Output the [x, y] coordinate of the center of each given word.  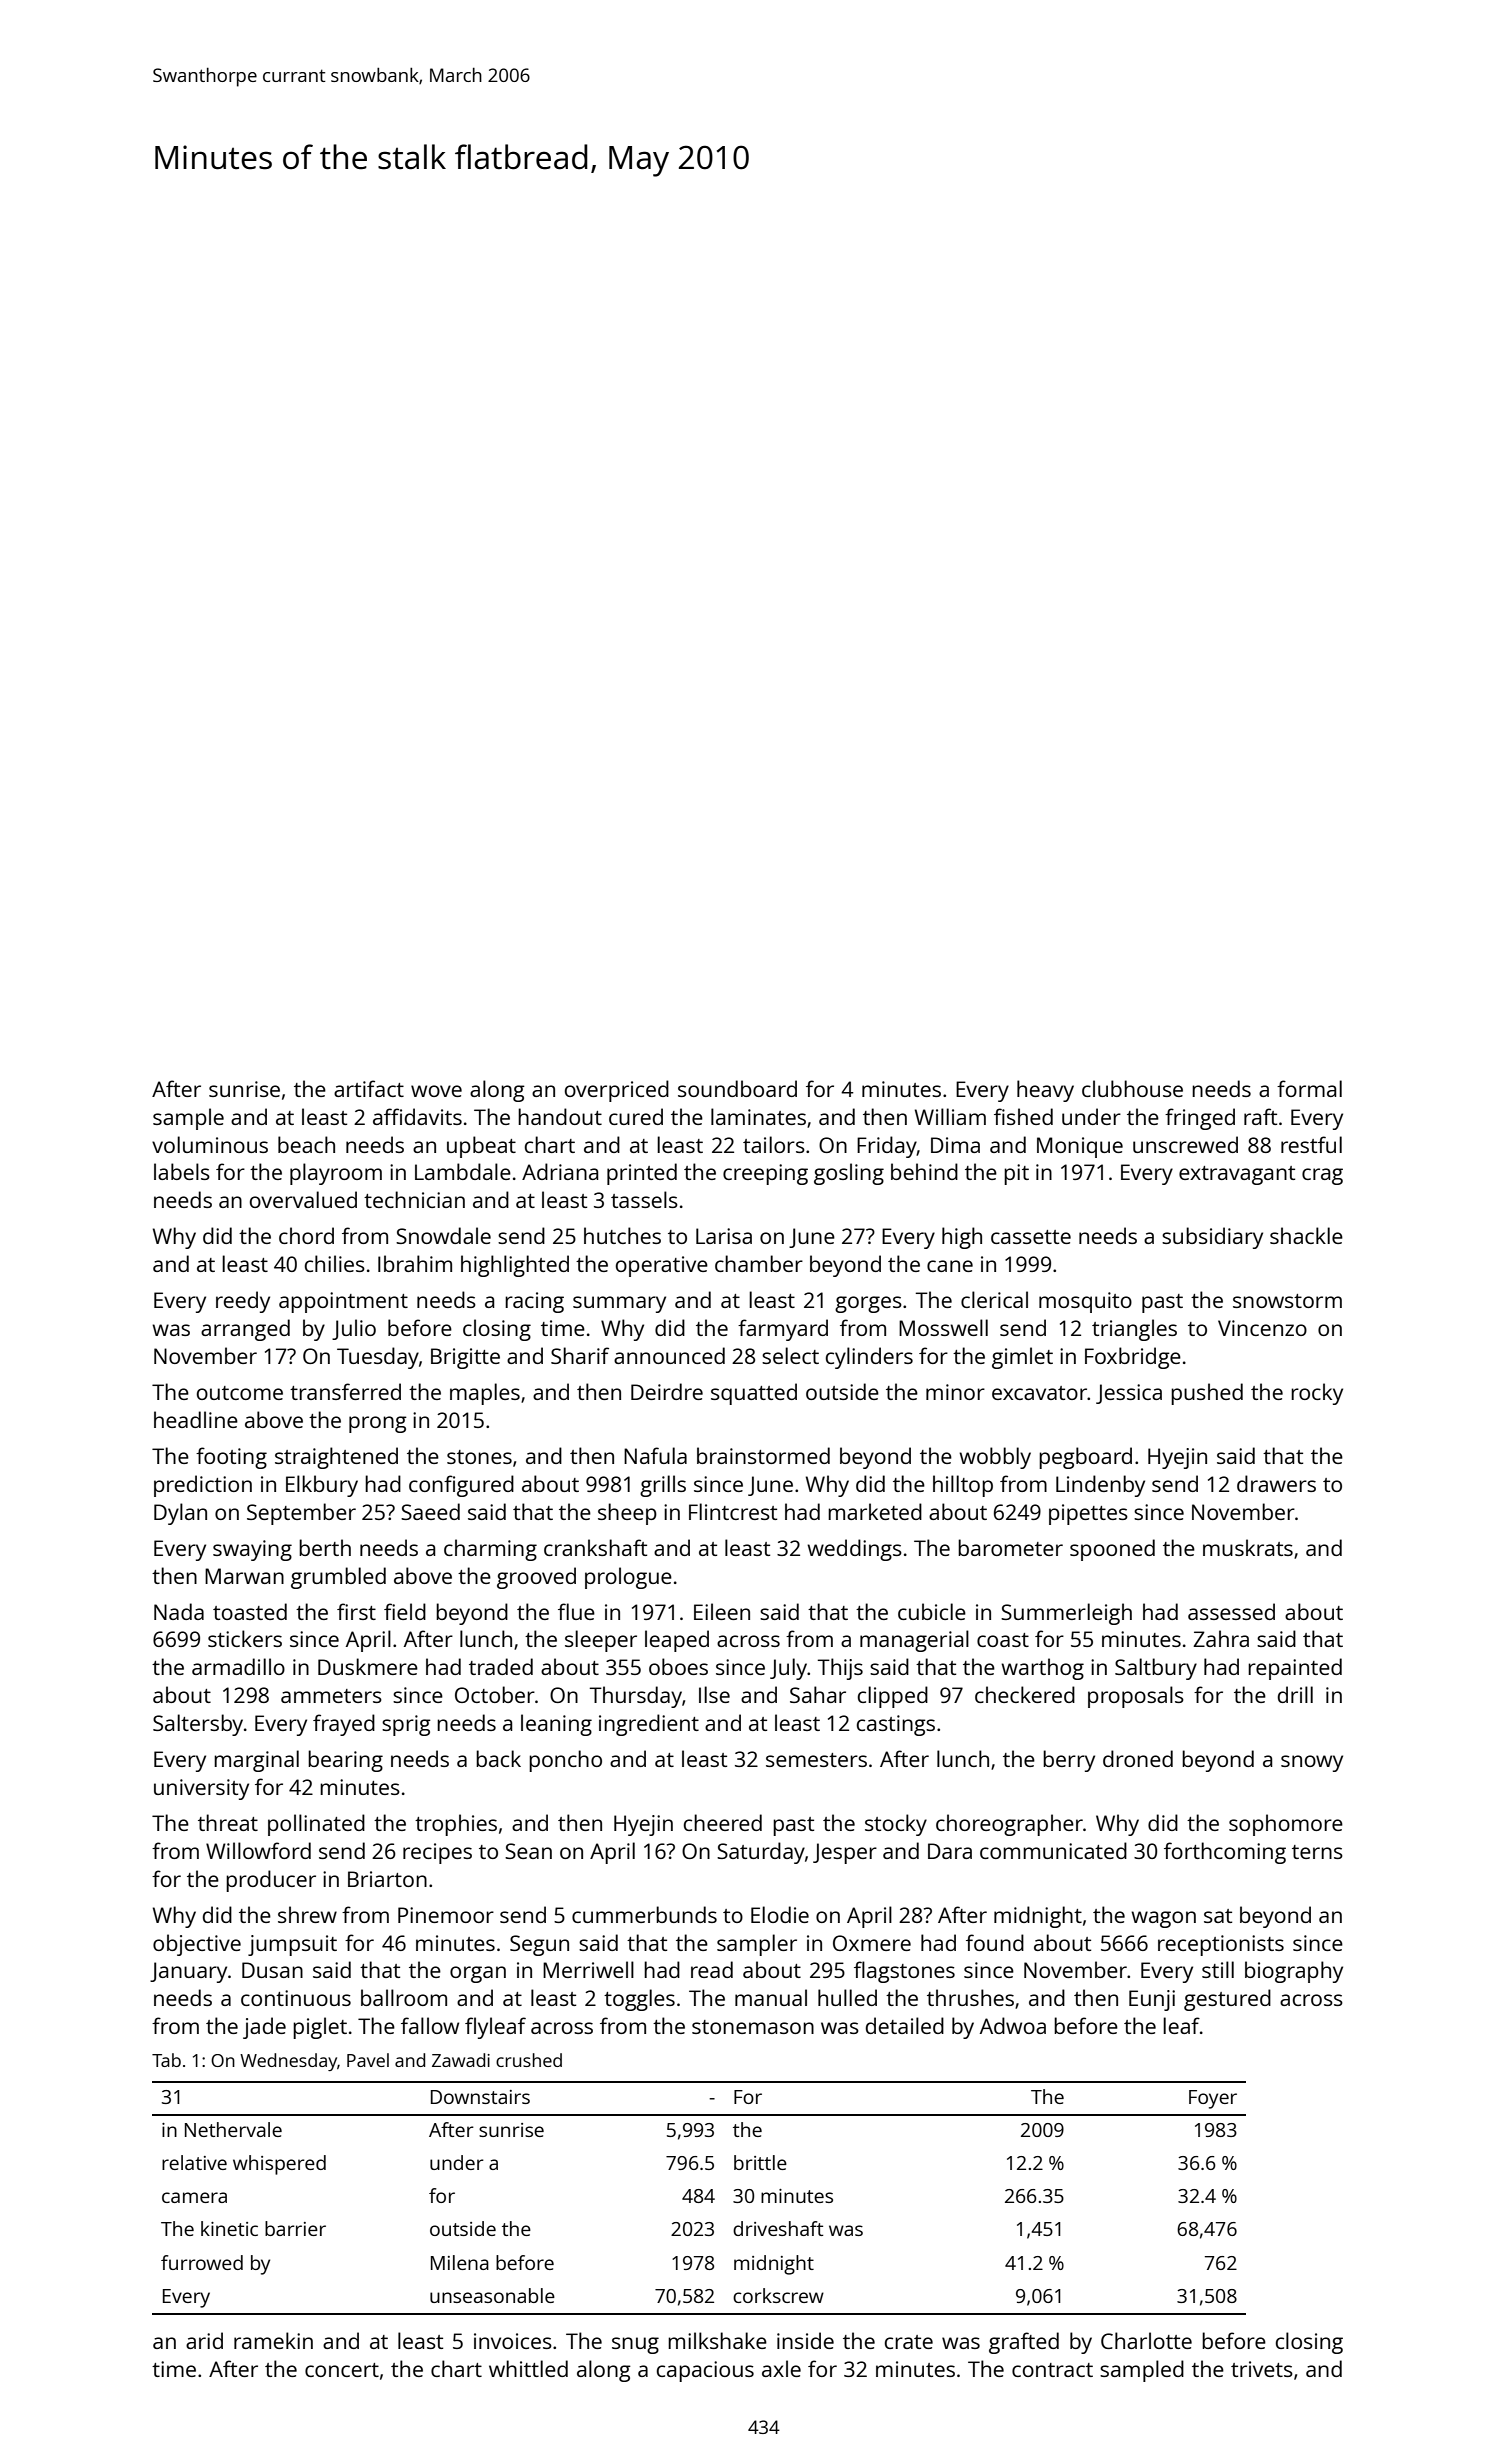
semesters [816, 1760]
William [950, 1116]
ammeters [331, 1696]
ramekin [273, 2340]
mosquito [1085, 1302]
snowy [1312, 1763]
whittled [528, 2368]
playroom [336, 1174]
